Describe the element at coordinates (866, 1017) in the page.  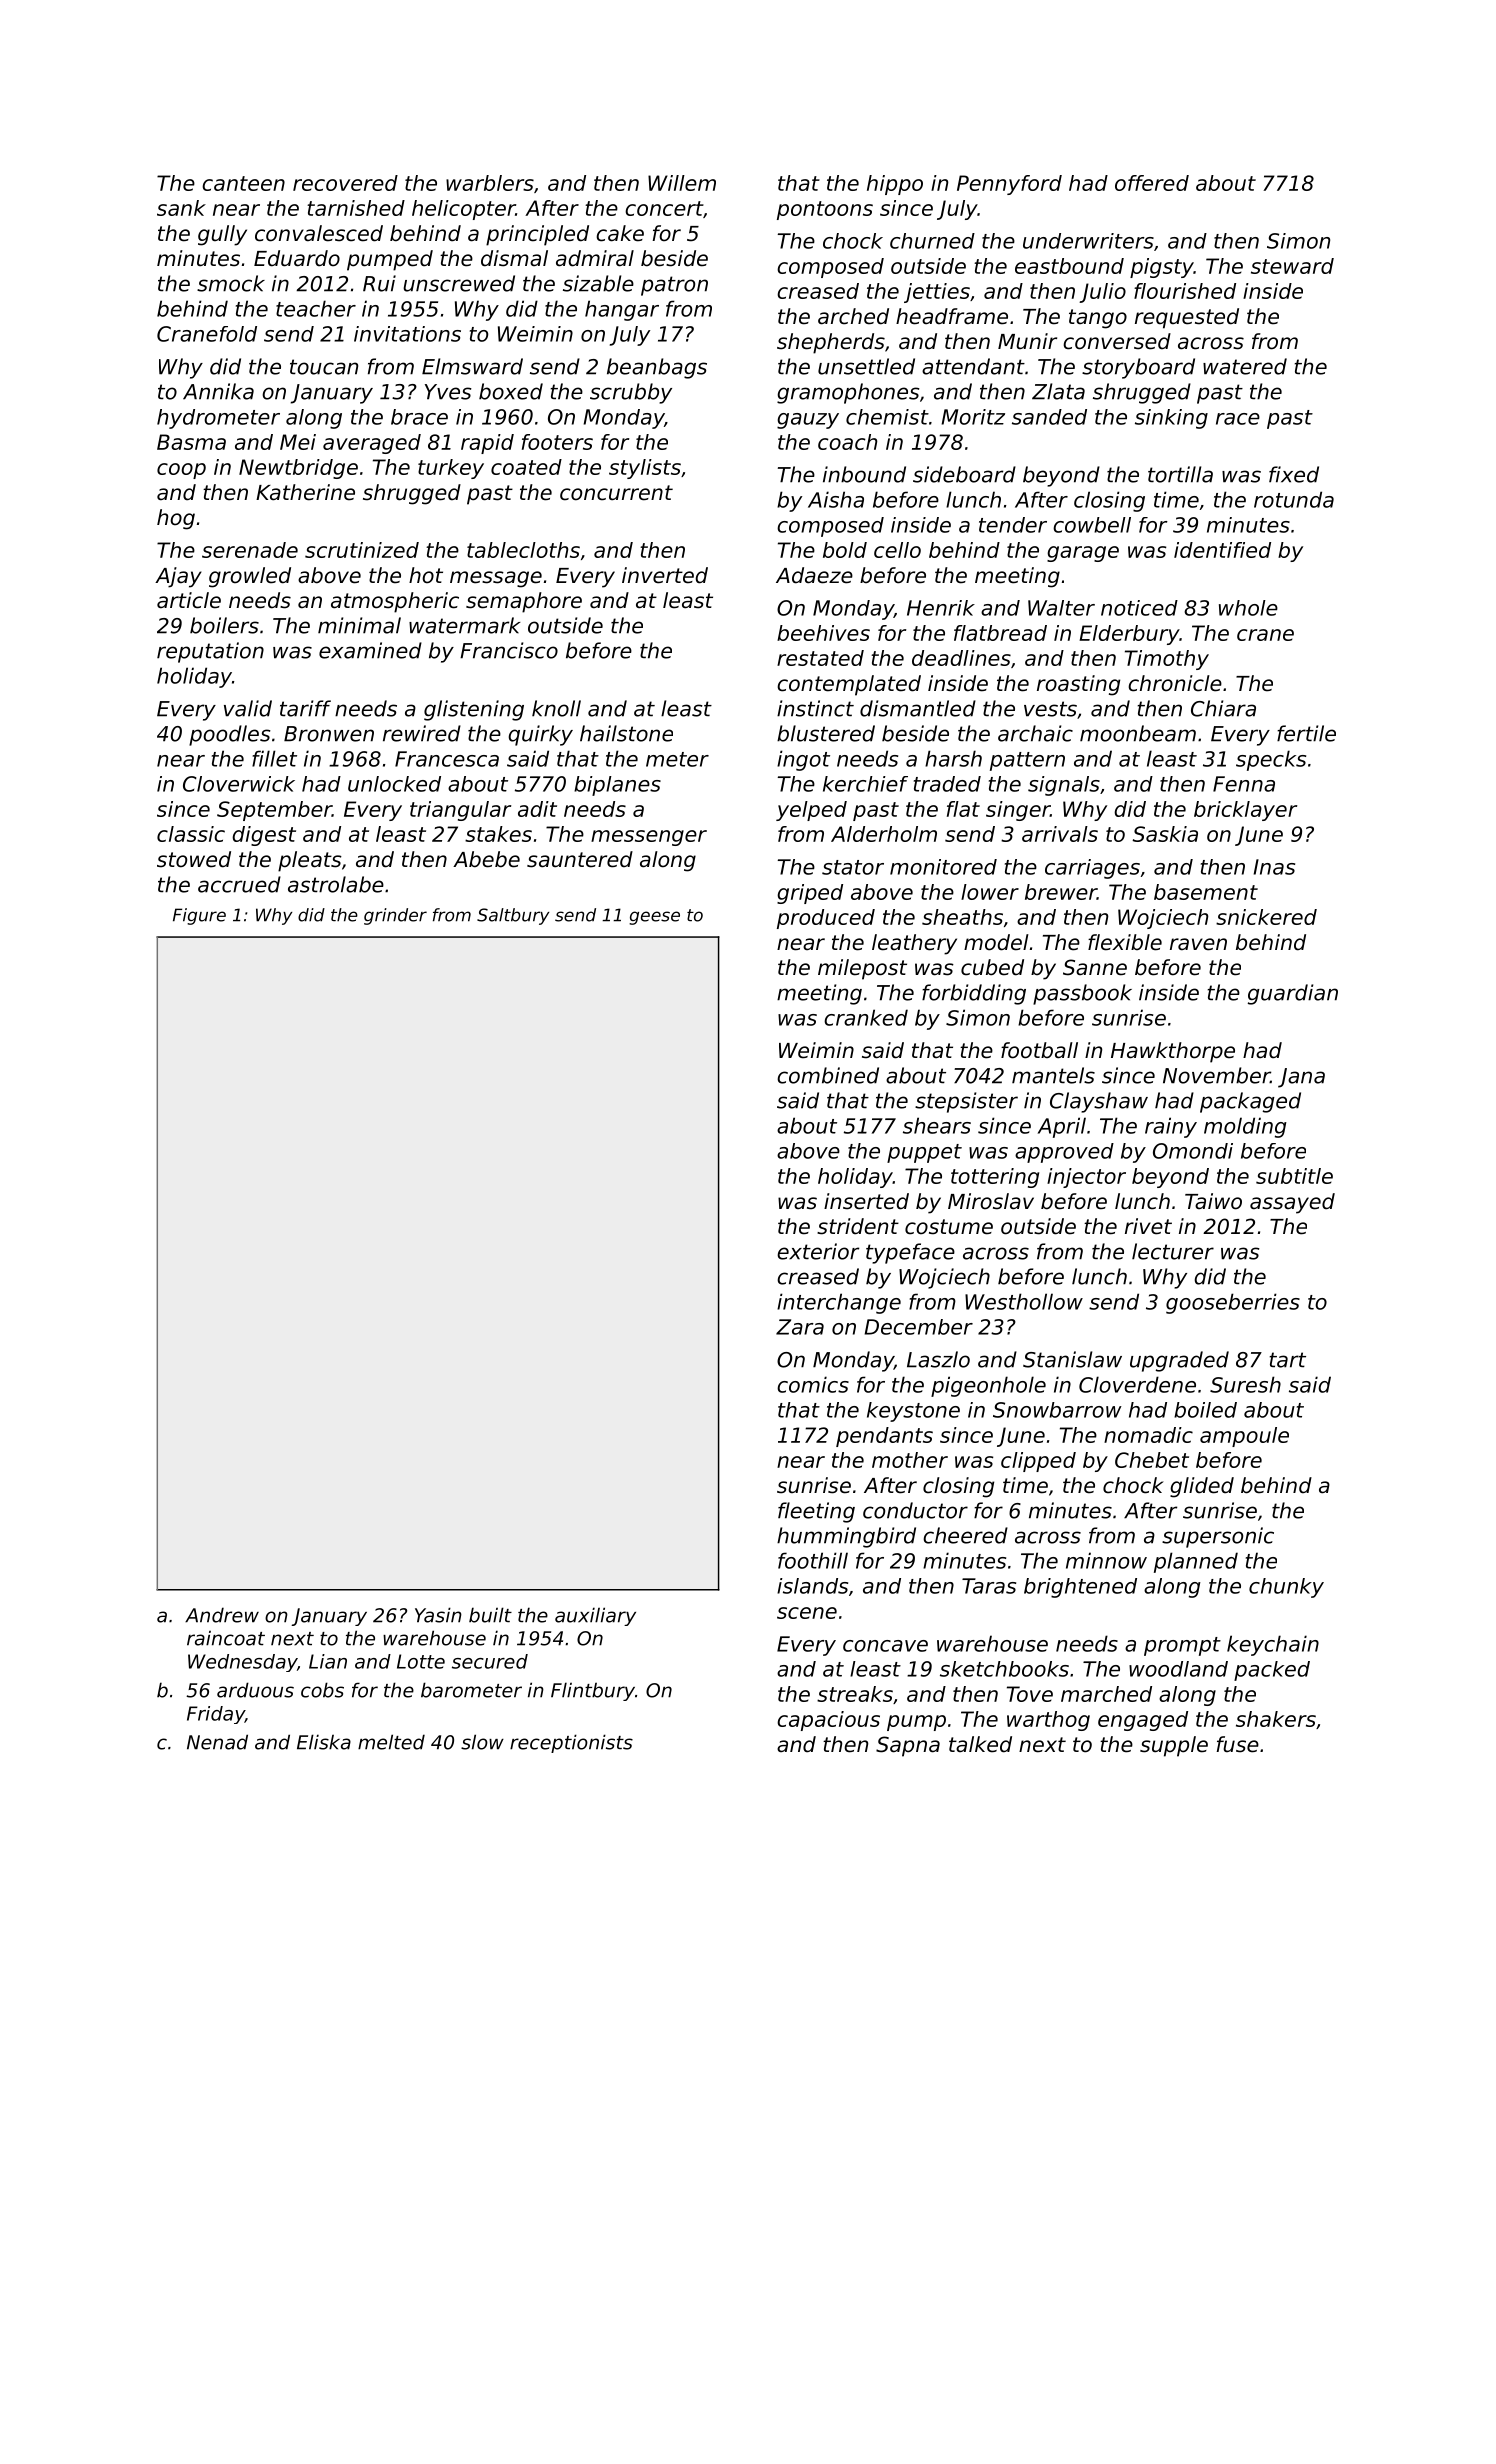
I see `cranked` at that location.
